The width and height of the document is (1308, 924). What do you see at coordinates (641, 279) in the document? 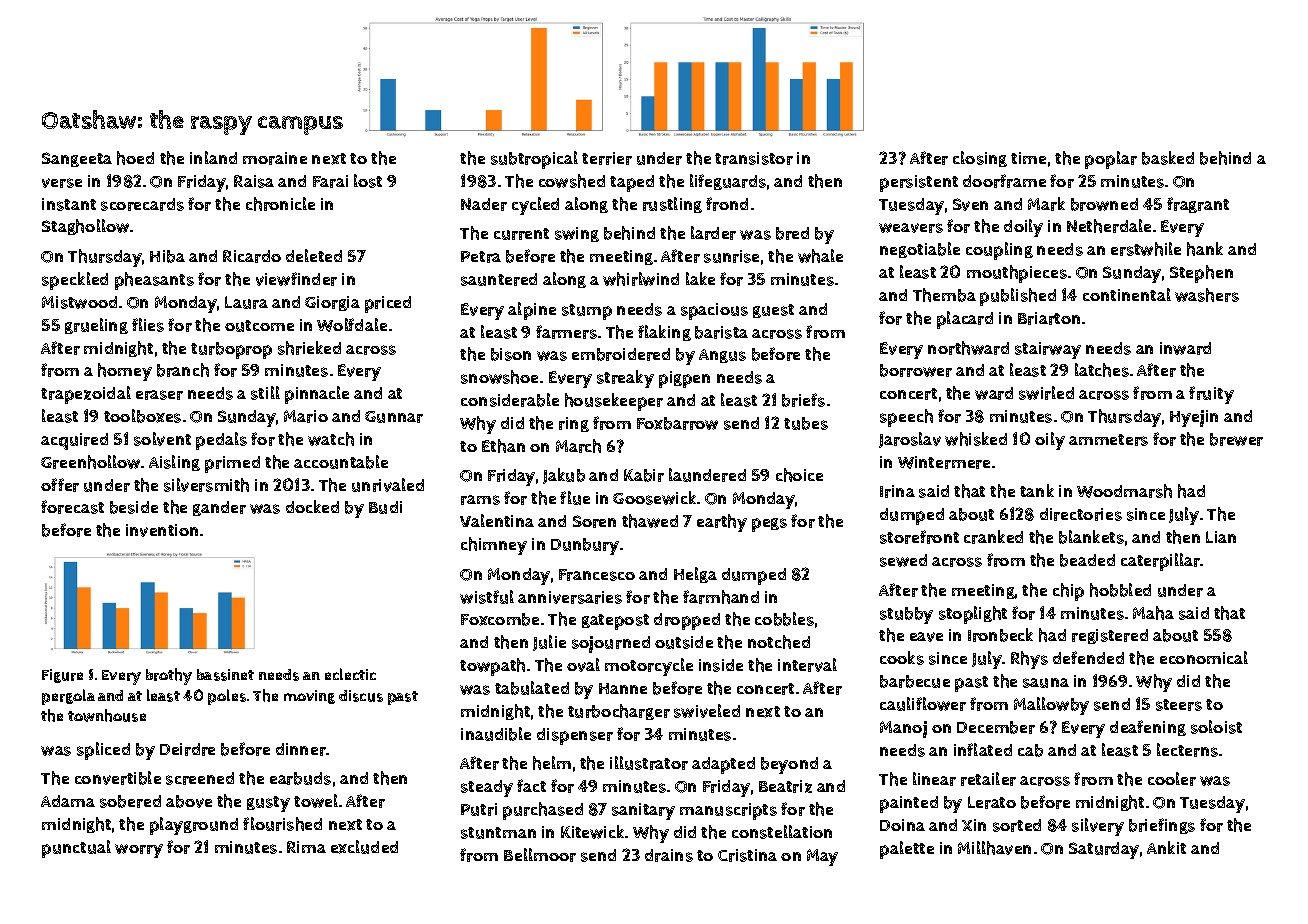
I see `whirlwind` at bounding box center [641, 279].
